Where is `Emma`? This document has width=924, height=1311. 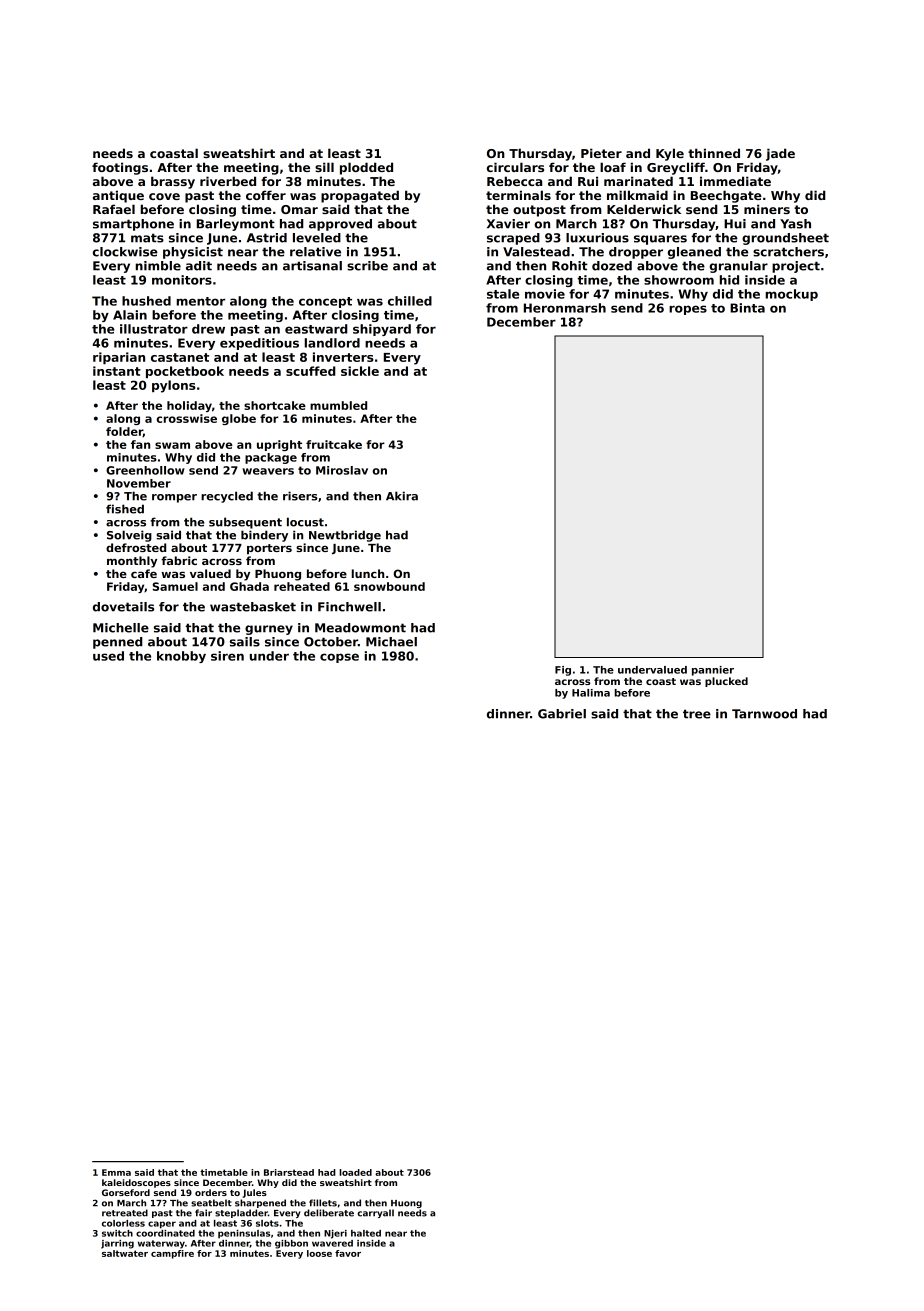
Emma is located at coordinates (116, 1172).
